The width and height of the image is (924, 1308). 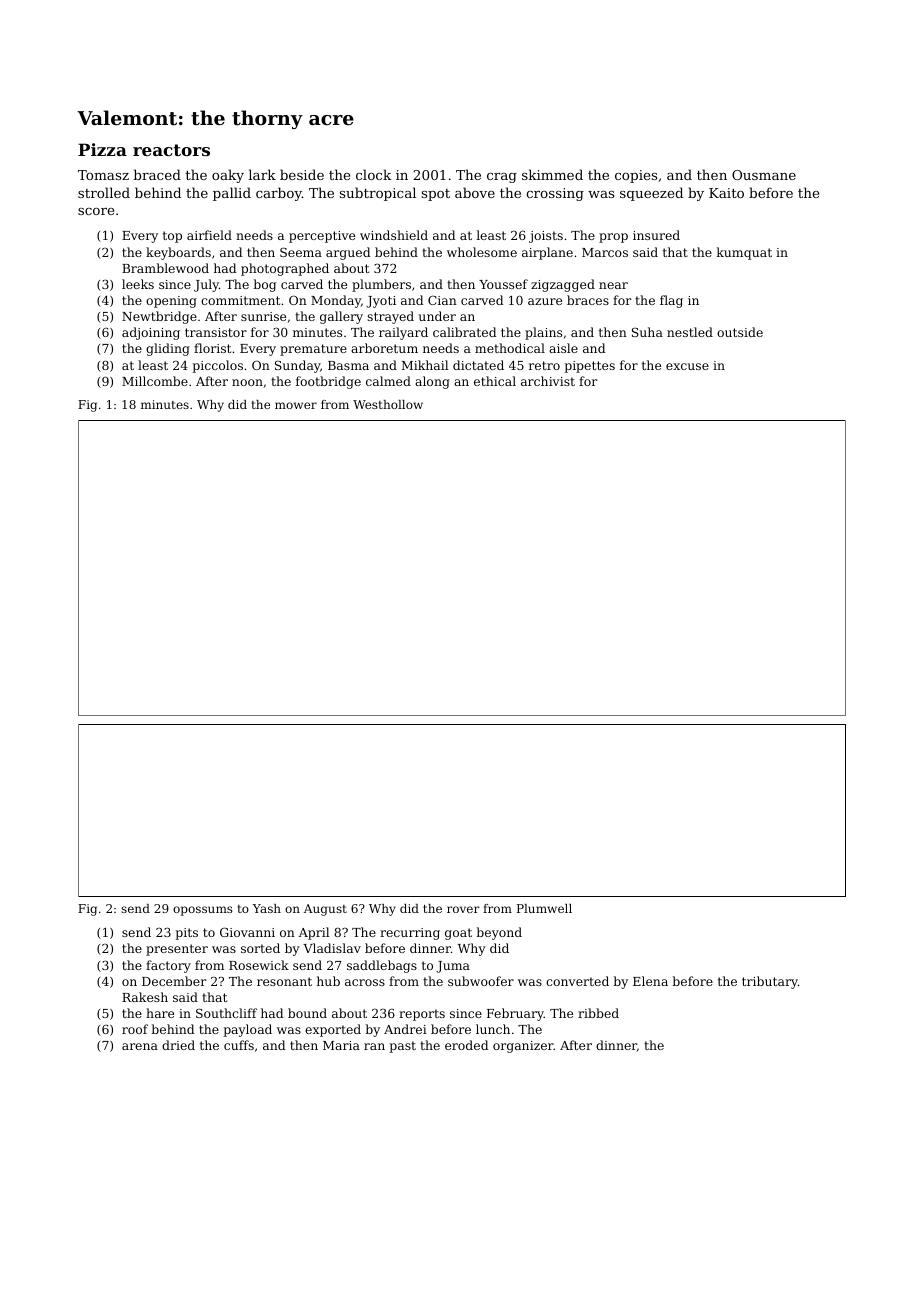 What do you see at coordinates (96, 211) in the image?
I see `score` at bounding box center [96, 211].
